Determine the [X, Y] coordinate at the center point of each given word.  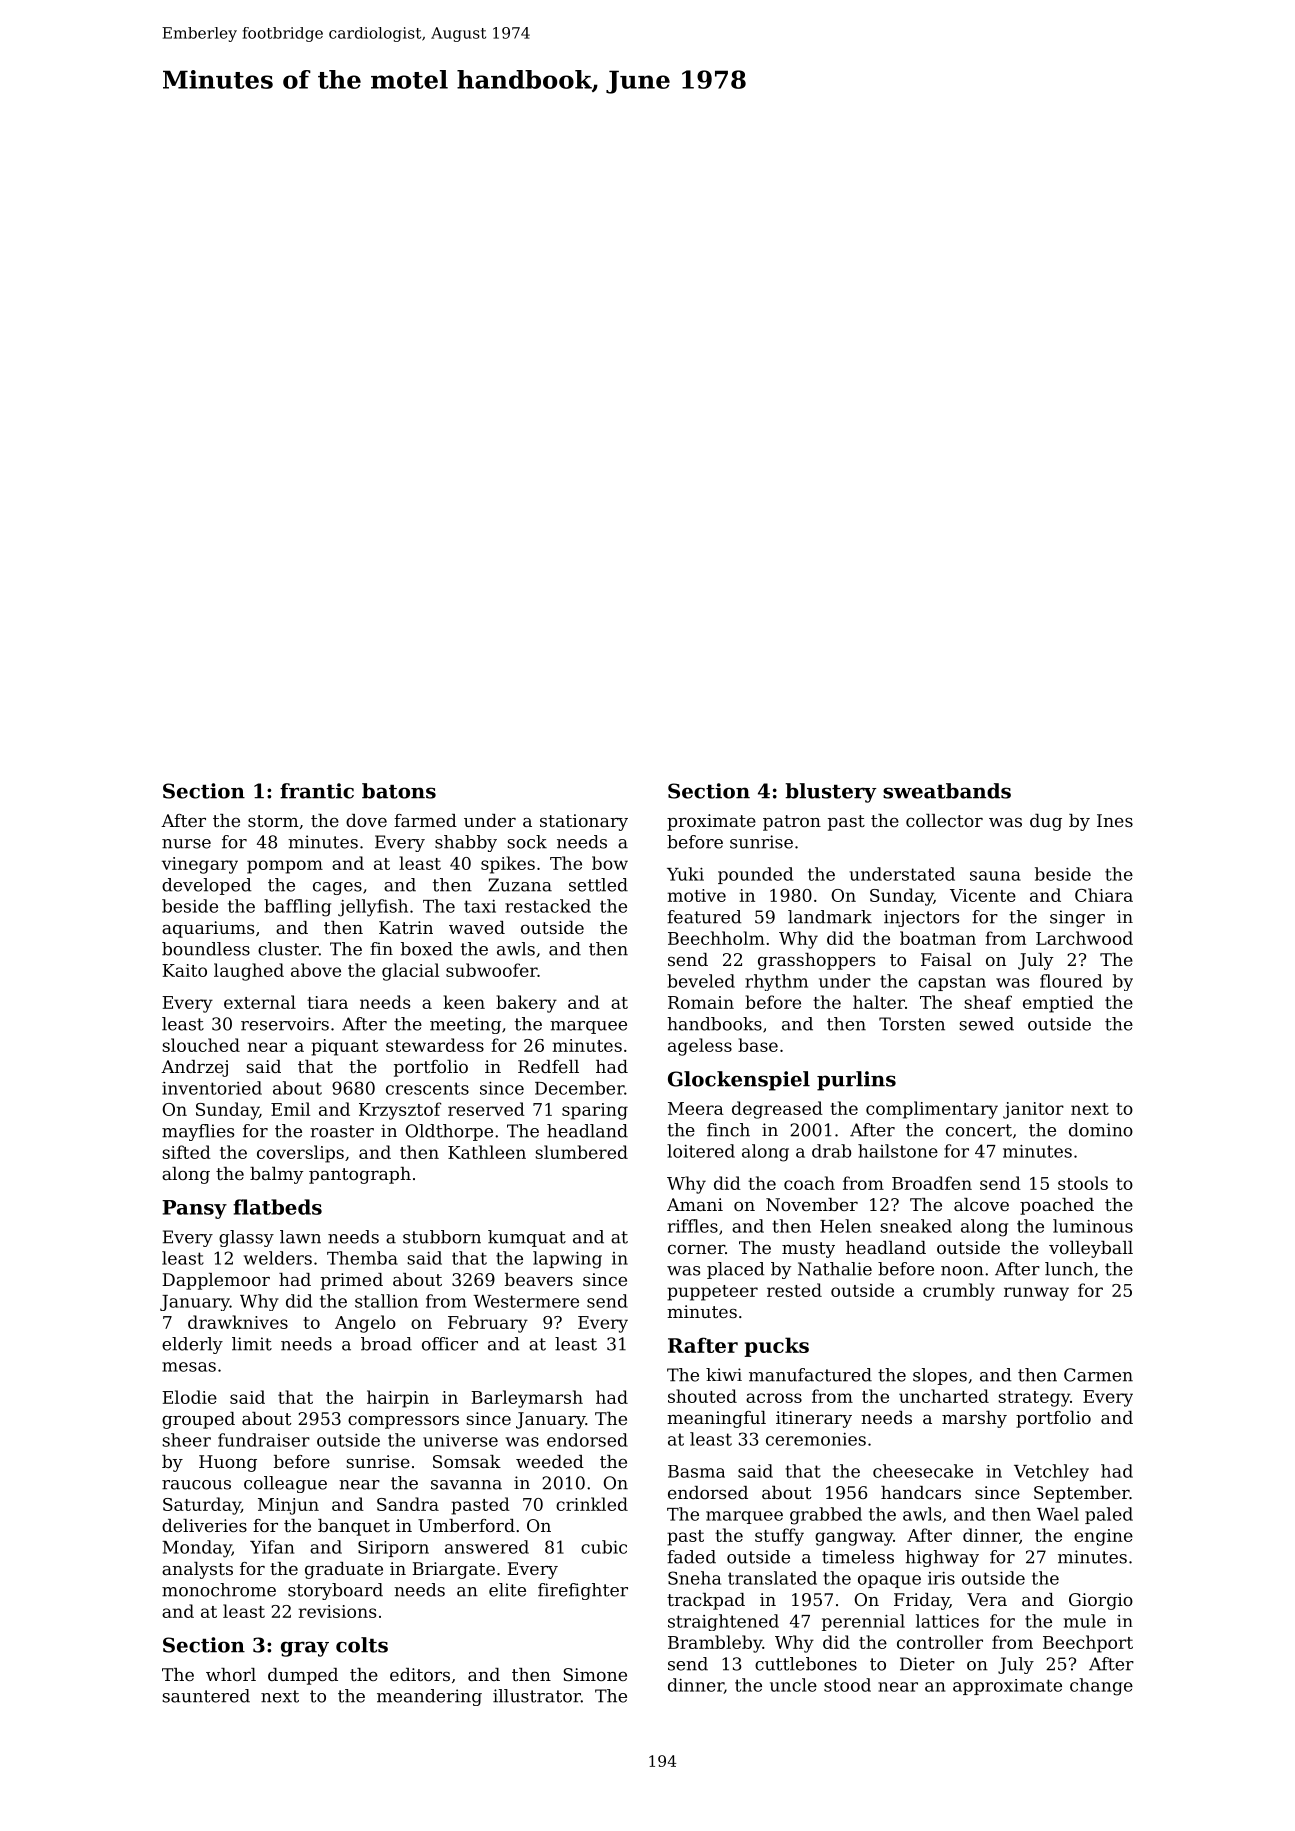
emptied [1058, 1004]
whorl [231, 1674]
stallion [386, 1301]
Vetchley [1051, 1473]
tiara [327, 1002]
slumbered [581, 1152]
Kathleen [487, 1152]
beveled [701, 981]
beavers [539, 1279]
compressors [403, 1422]
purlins [856, 1081]
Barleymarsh [527, 1399]
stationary [584, 822]
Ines [1115, 820]
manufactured [810, 1375]
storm [273, 821]
